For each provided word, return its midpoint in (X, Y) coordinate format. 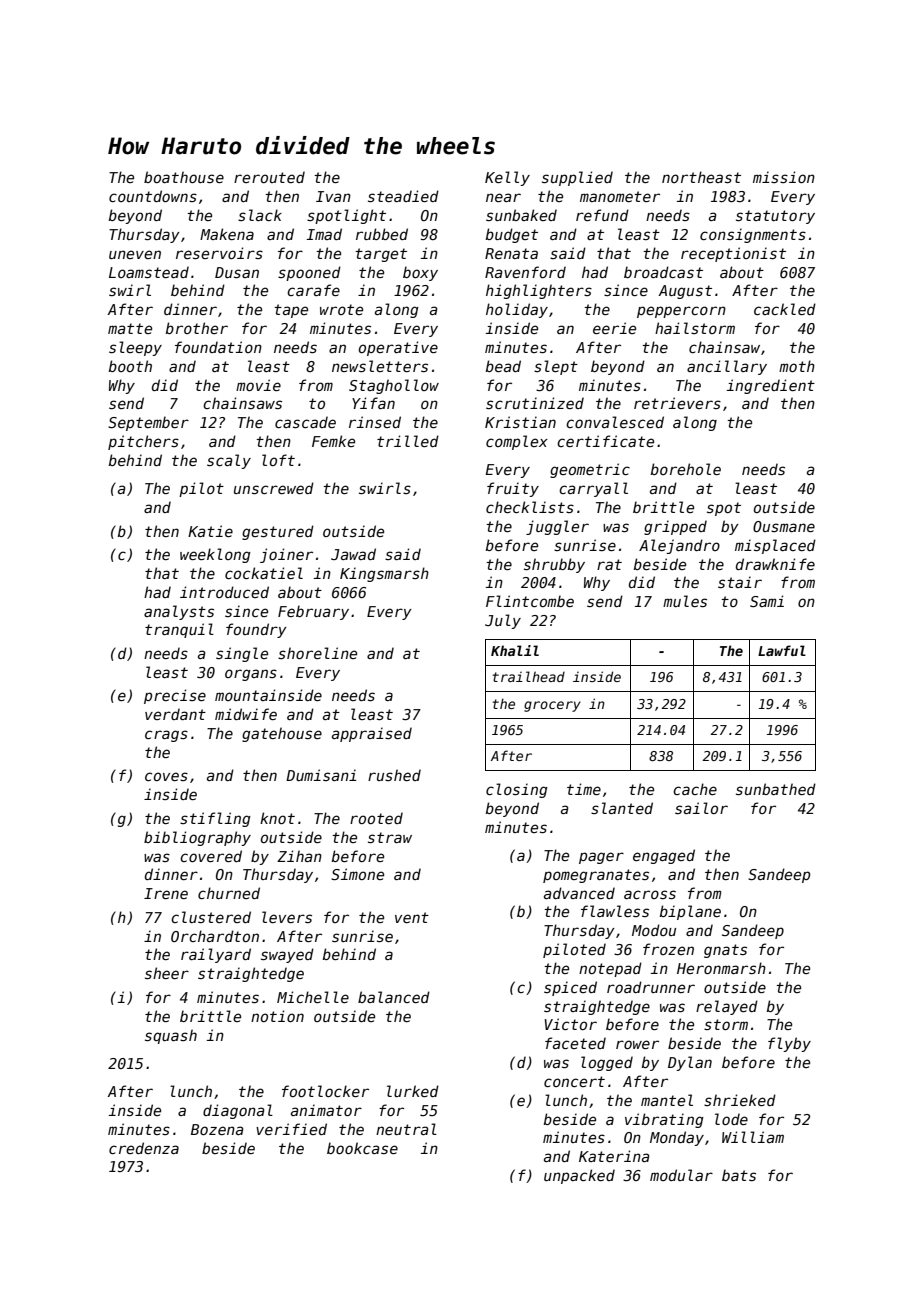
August (685, 292)
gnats (725, 951)
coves (166, 776)
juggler (557, 527)
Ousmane (784, 526)
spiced (570, 988)
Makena (227, 234)
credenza (144, 1148)
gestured (278, 532)
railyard (216, 955)
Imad (324, 234)
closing (517, 790)
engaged (664, 856)
